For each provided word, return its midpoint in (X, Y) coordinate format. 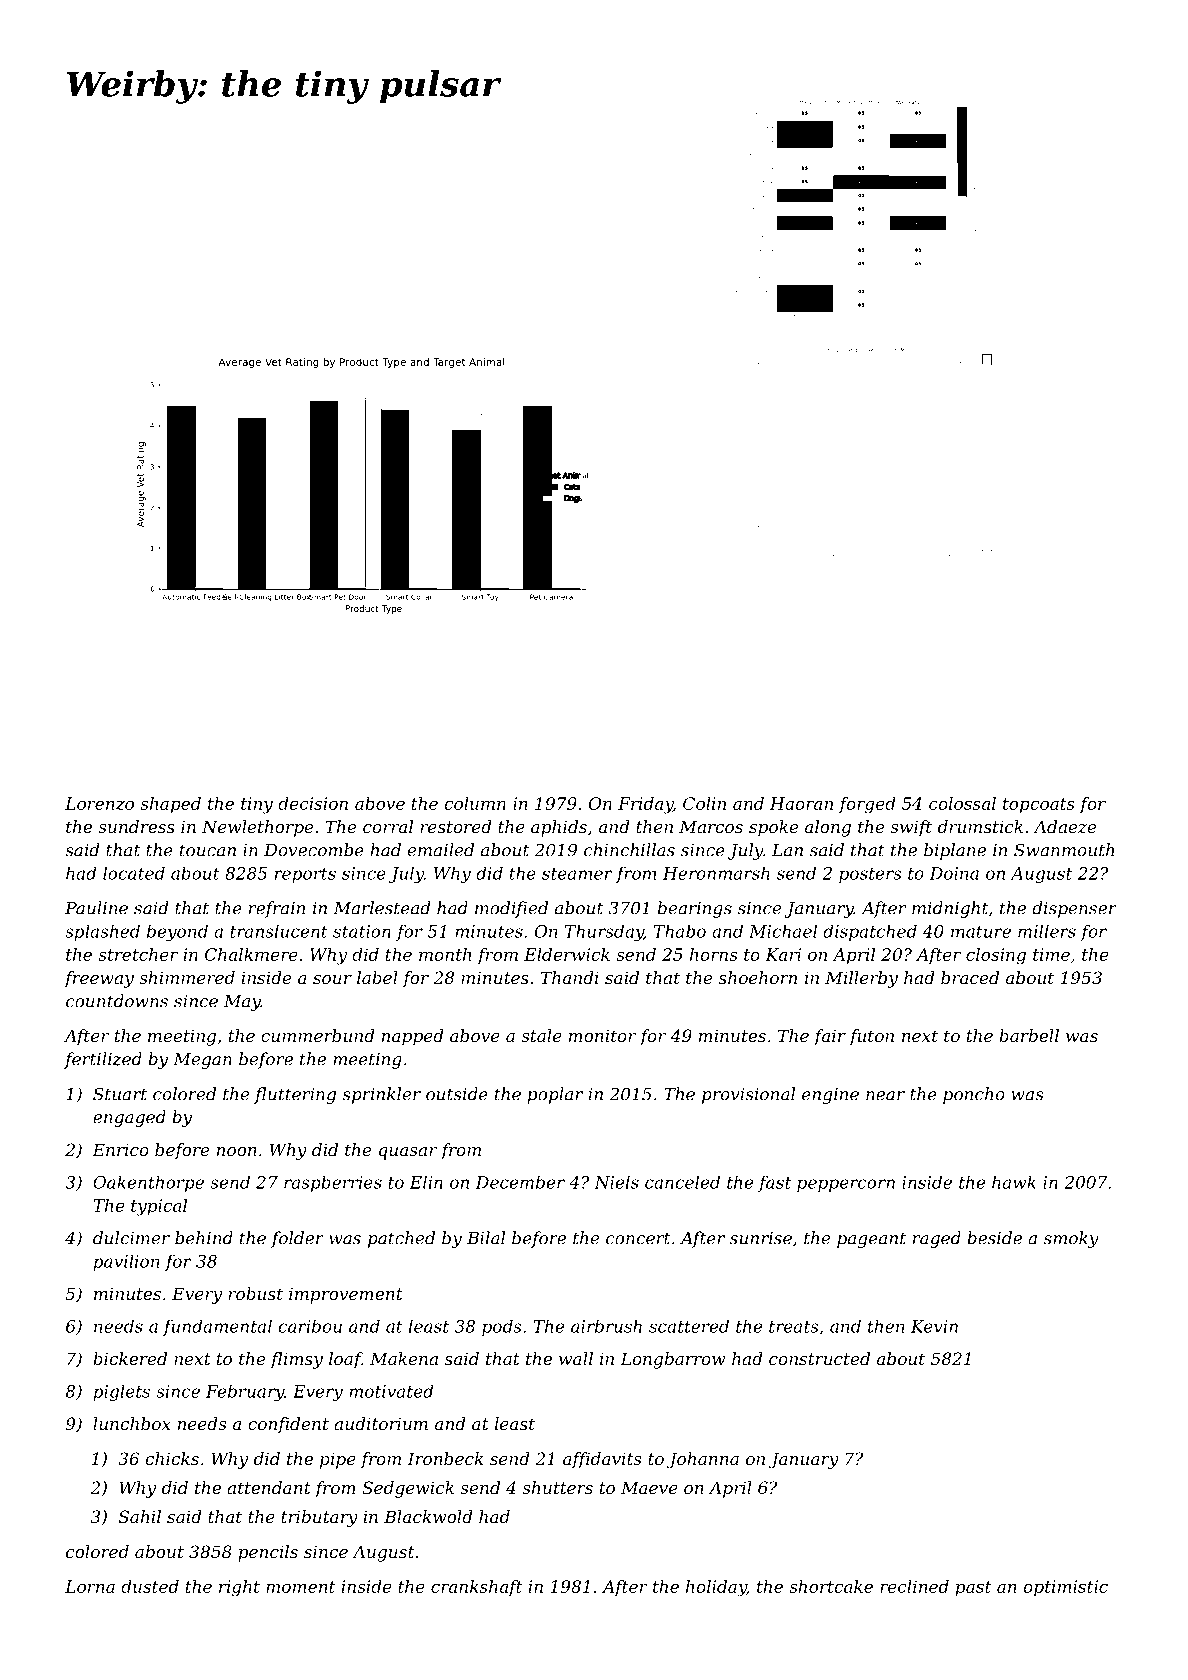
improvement (346, 1295)
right (239, 1588)
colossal (962, 803)
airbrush (606, 1326)
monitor (602, 1035)
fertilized (103, 1060)
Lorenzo (99, 803)
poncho (974, 1095)
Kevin (934, 1326)
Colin (704, 803)
